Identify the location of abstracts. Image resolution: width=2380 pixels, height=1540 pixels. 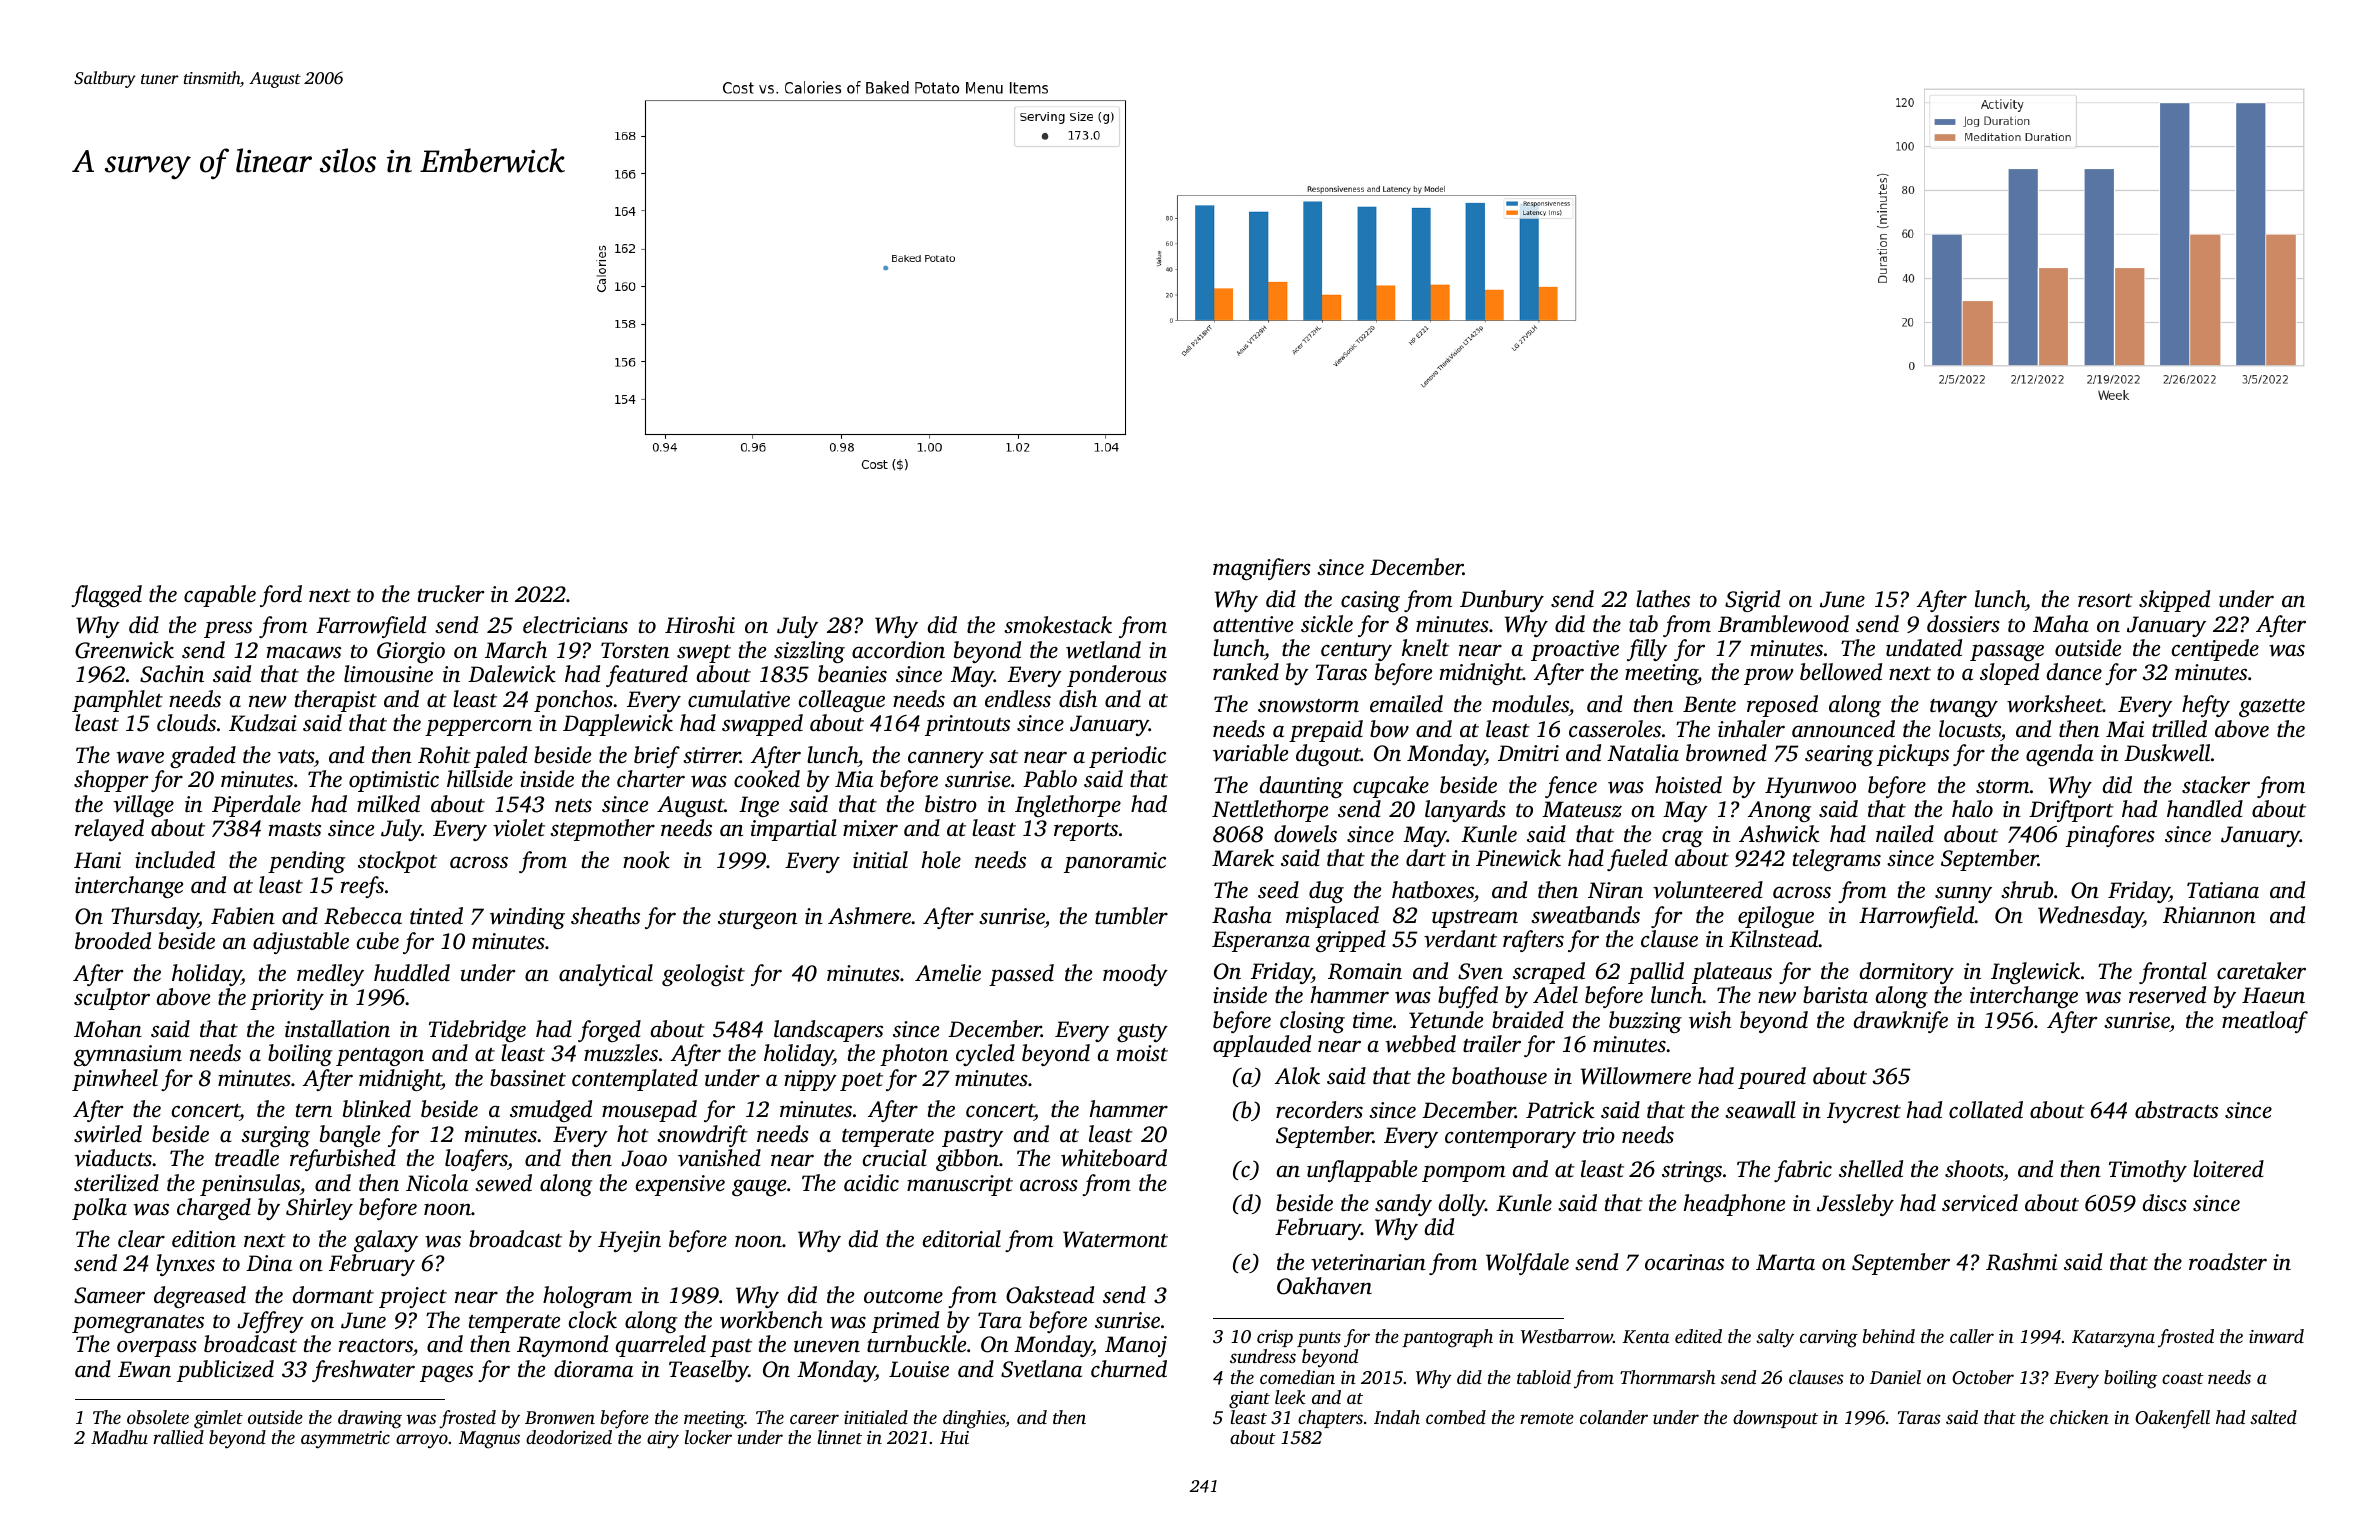
(2176, 1110).
